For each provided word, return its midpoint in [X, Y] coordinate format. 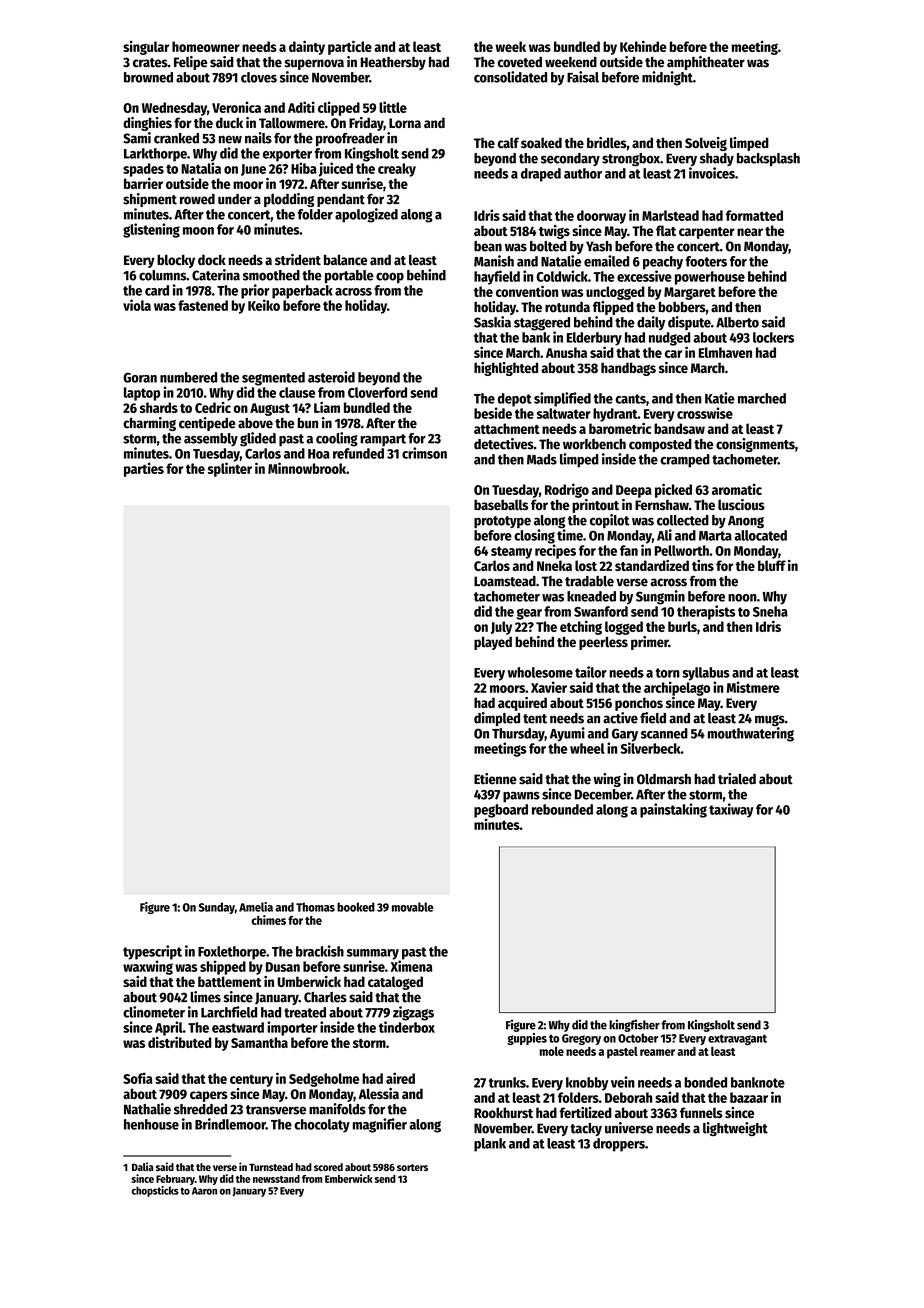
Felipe [190, 63]
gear [529, 614]
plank [490, 1145]
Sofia [138, 1078]
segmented [273, 379]
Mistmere [753, 687]
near [750, 232]
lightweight [735, 1129]
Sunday [216, 908]
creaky [397, 170]
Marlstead [670, 215]
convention [527, 291]
